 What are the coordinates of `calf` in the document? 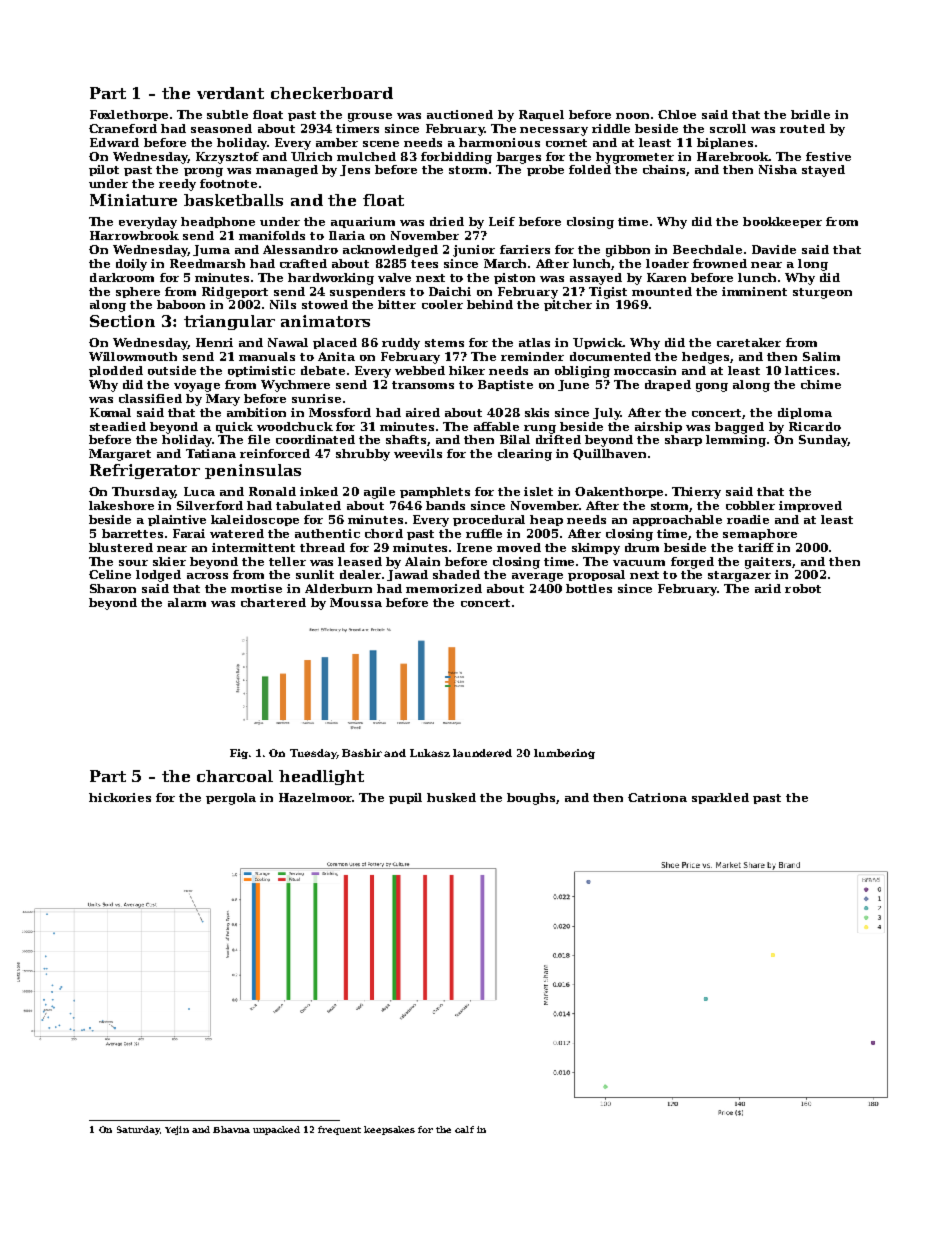 It's located at (464, 1129).
